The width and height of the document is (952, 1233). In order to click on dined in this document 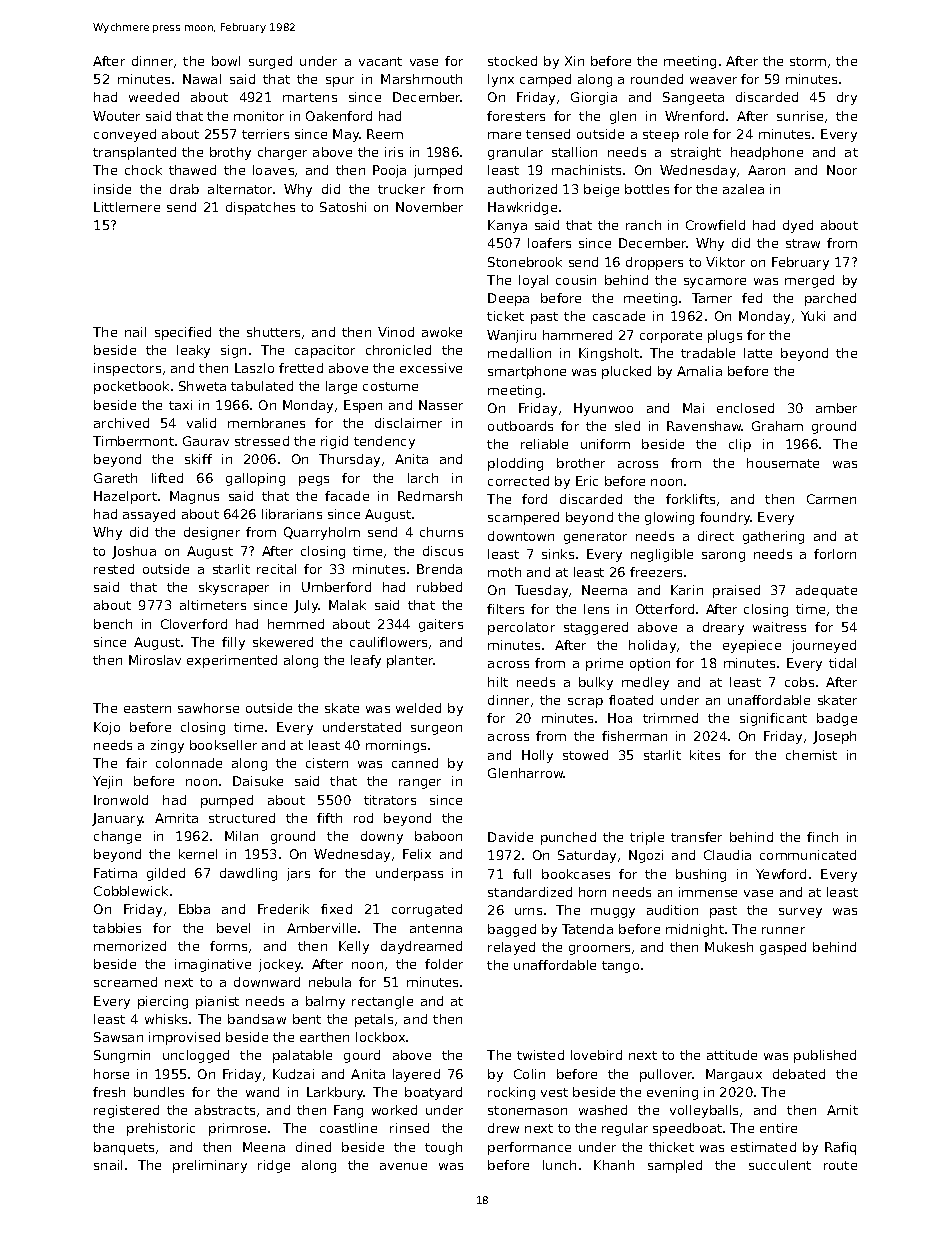, I will do `click(313, 1147)`.
